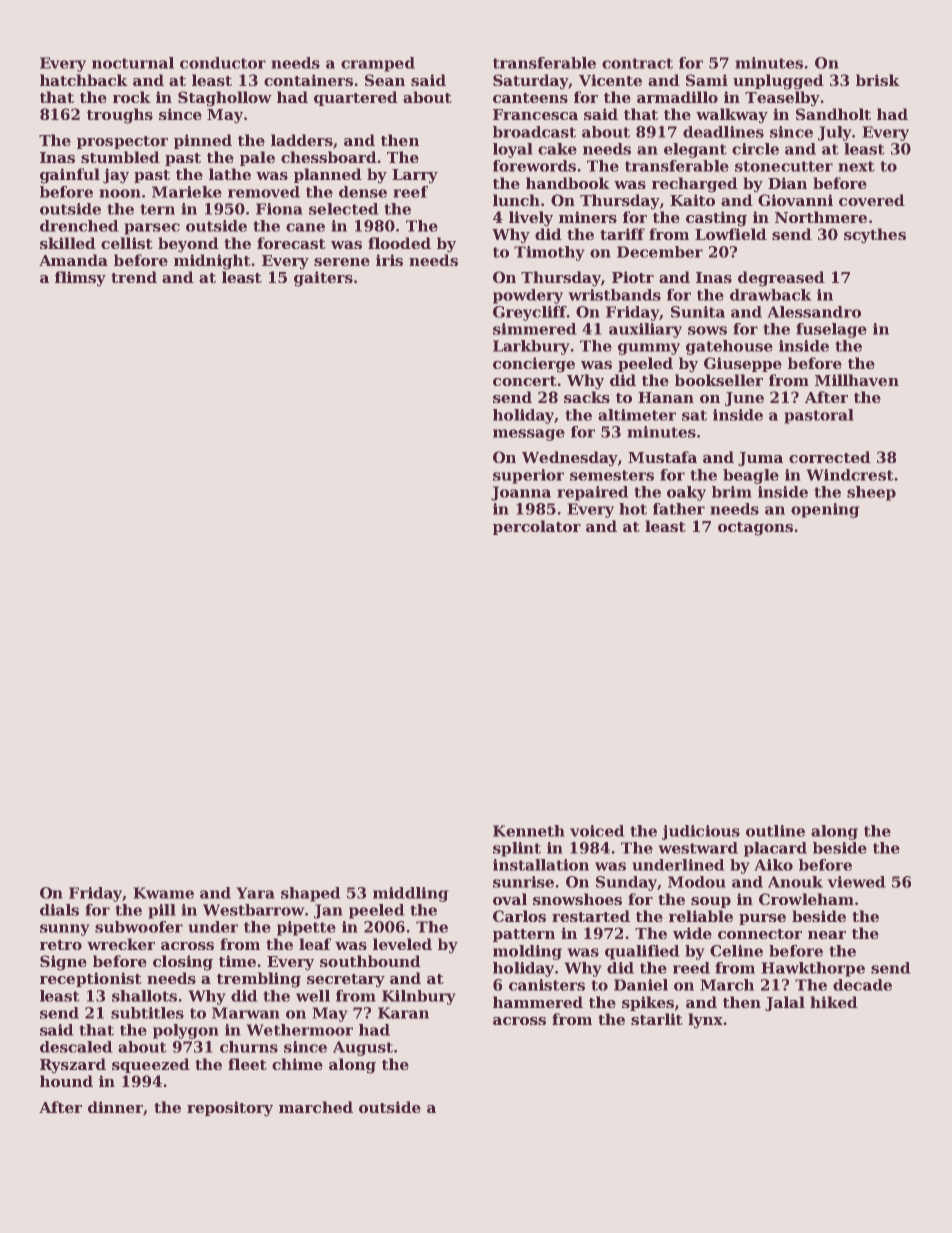 The height and width of the screenshot is (1233, 952). What do you see at coordinates (778, 82) in the screenshot?
I see `unplugged` at bounding box center [778, 82].
